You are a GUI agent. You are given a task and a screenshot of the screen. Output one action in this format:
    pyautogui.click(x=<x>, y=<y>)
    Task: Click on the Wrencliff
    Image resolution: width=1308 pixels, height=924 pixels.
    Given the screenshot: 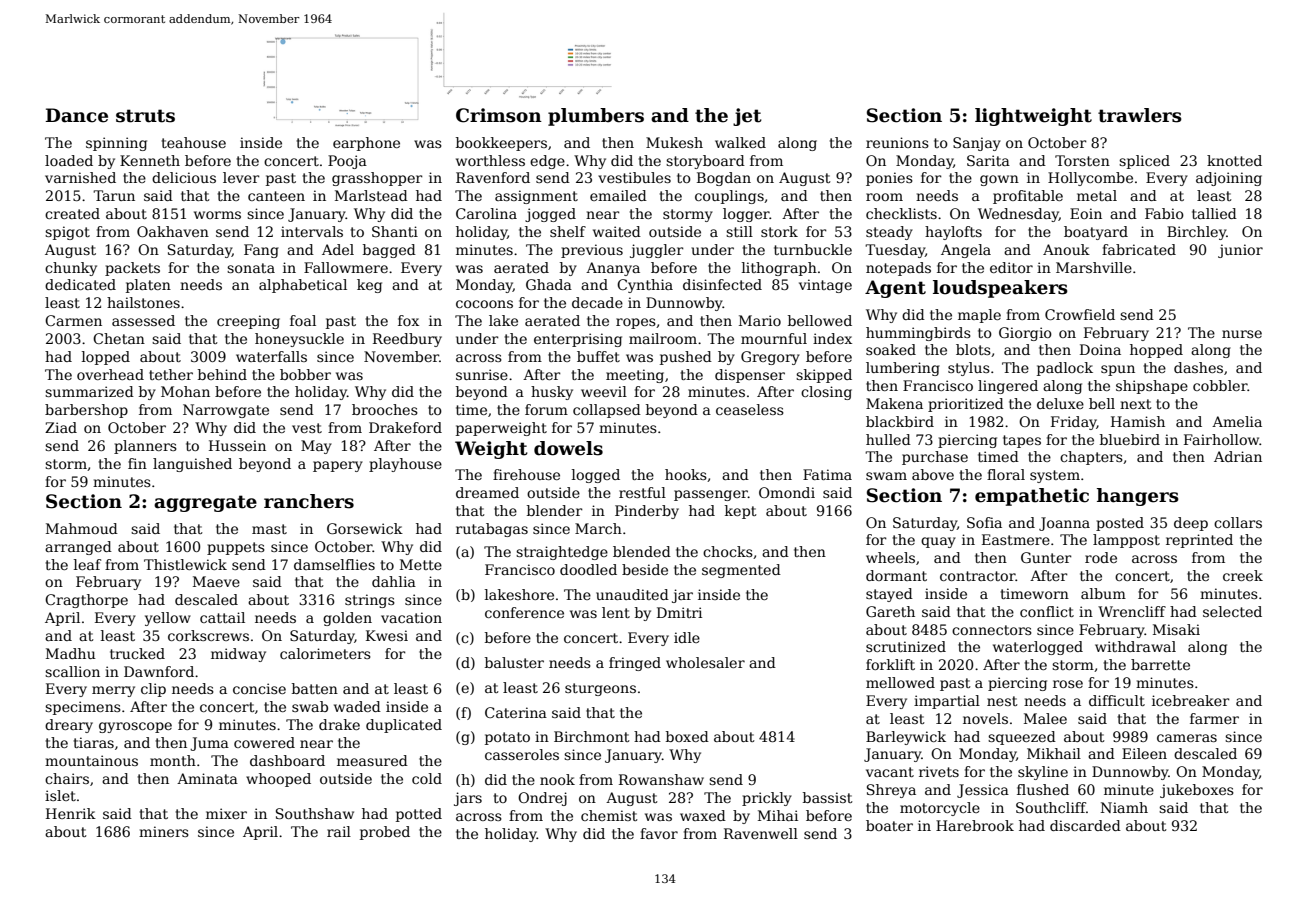 What is the action you would take?
    pyautogui.click(x=1132, y=611)
